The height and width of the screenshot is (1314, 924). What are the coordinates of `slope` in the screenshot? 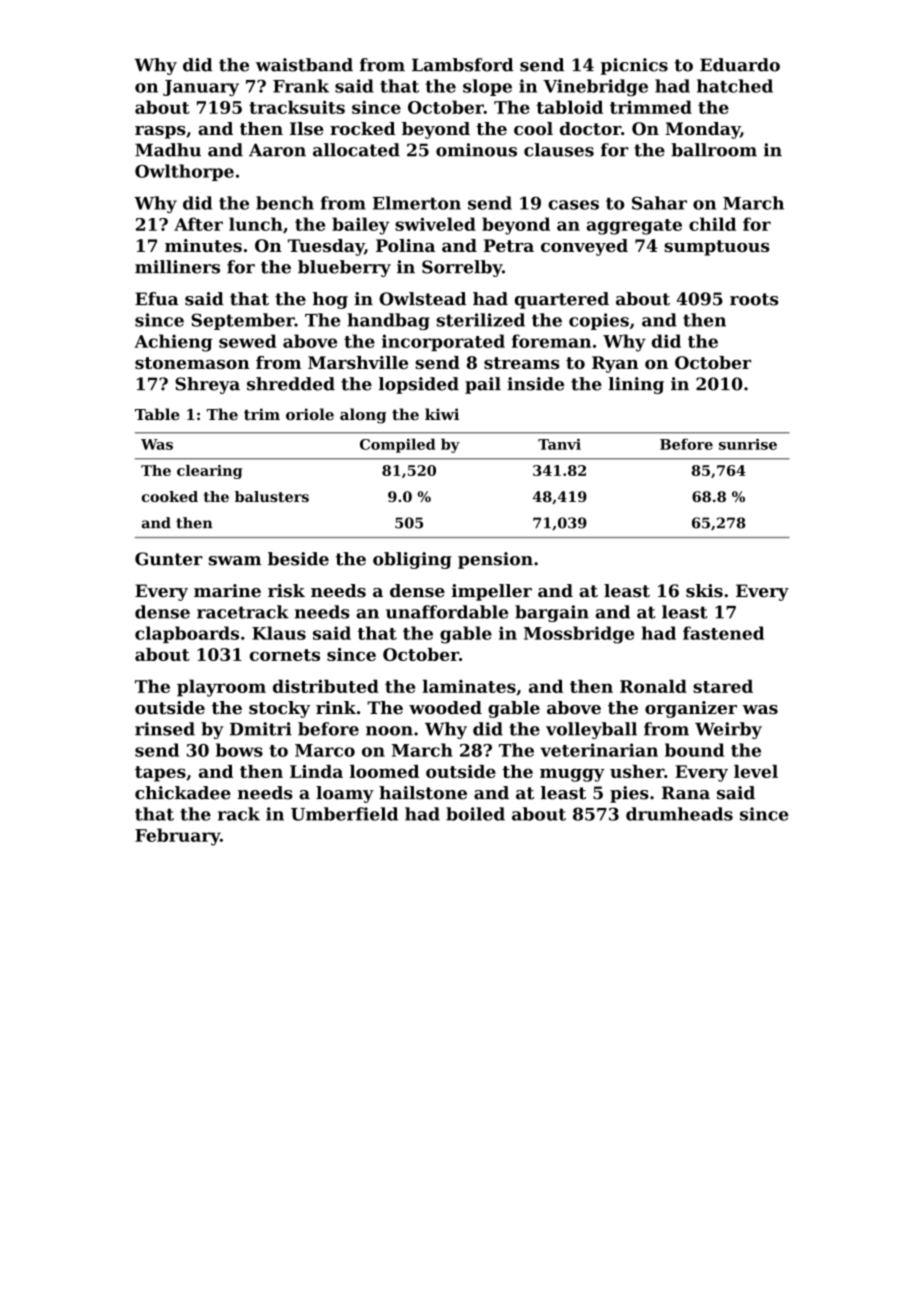 It's located at (487, 87).
